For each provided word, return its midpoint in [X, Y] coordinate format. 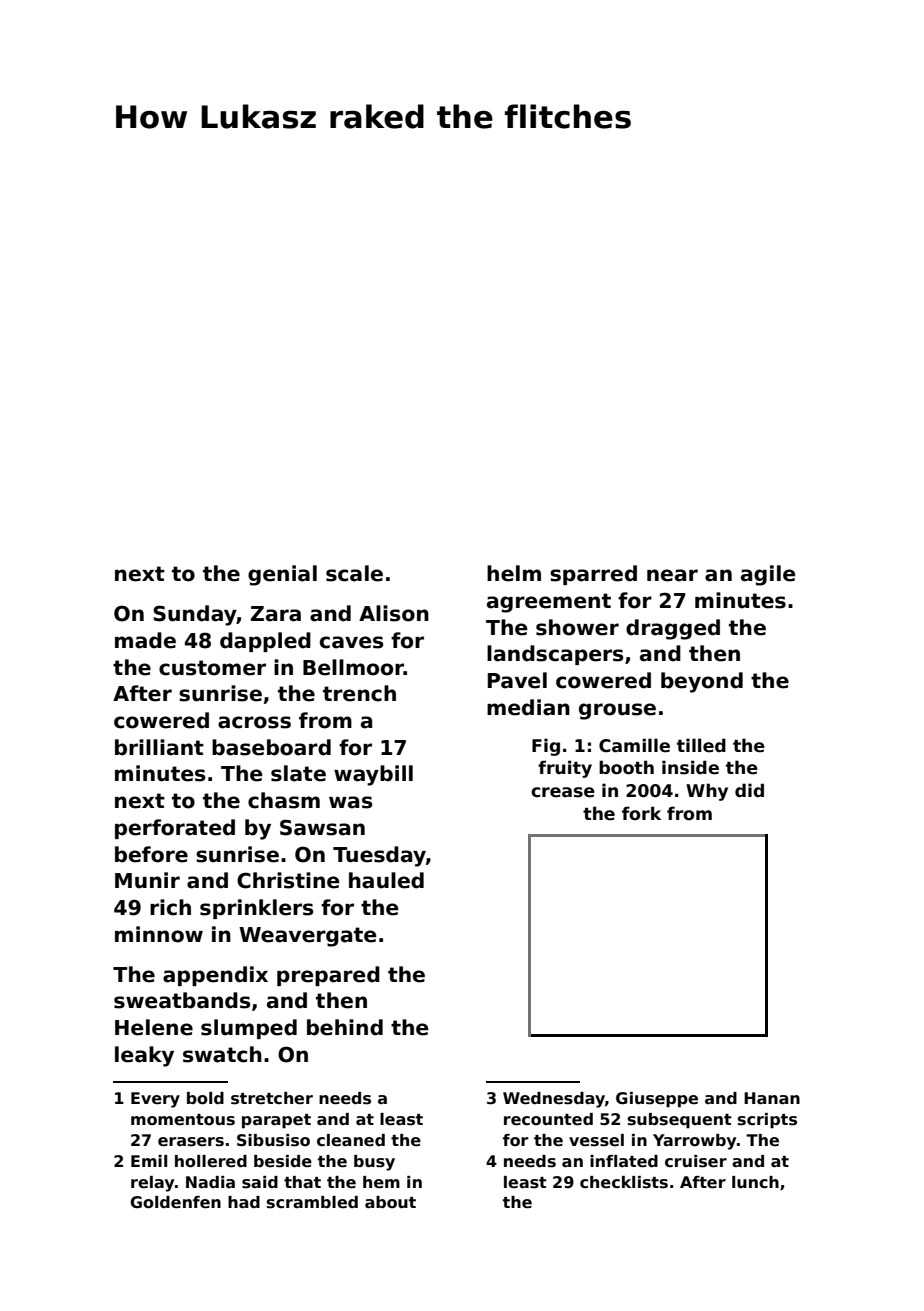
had [244, 1202]
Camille [634, 745]
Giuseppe [657, 1100]
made [145, 640]
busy [374, 1163]
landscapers [555, 655]
